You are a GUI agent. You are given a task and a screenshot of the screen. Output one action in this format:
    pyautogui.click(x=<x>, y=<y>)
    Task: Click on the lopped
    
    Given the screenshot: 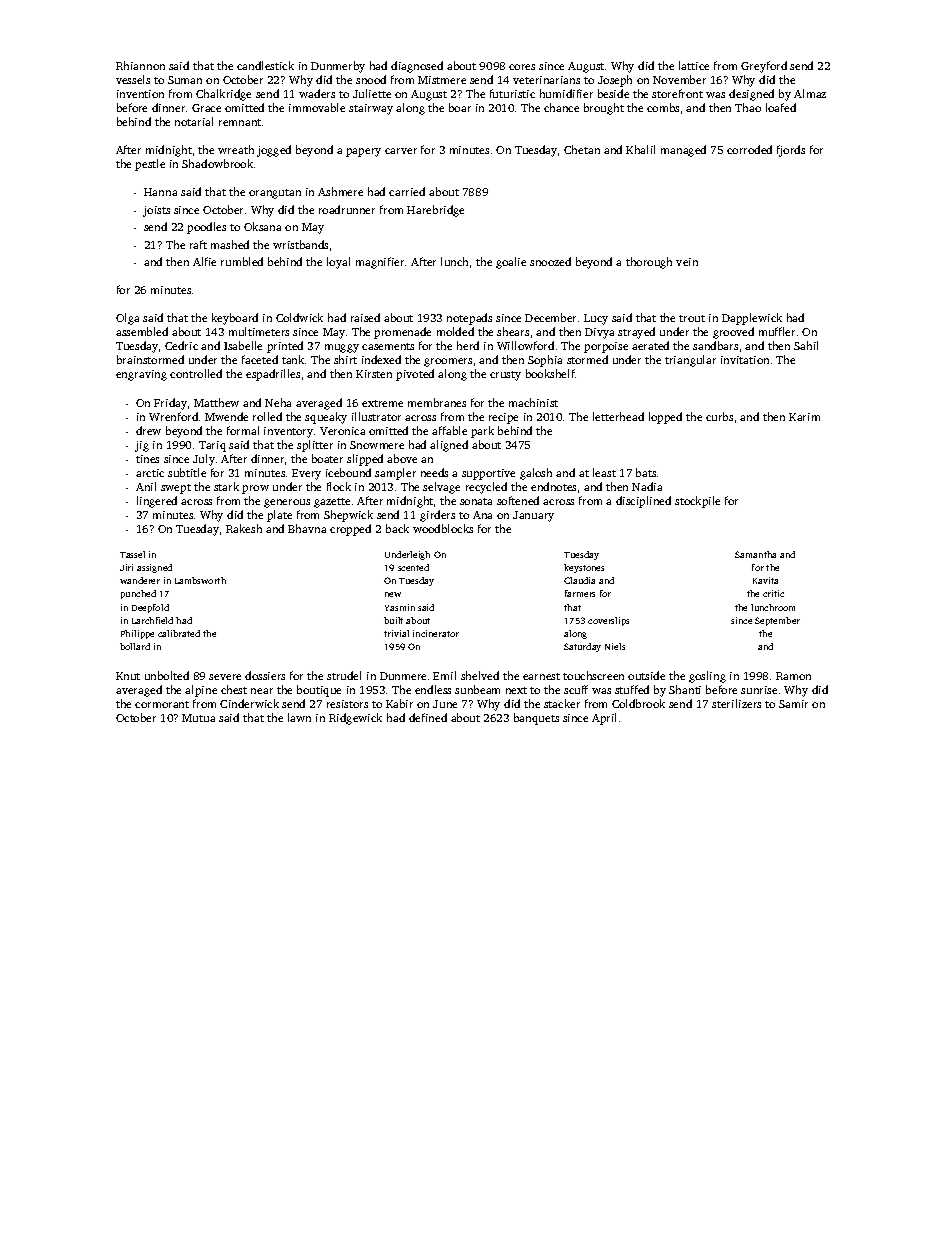 What is the action you would take?
    pyautogui.click(x=665, y=418)
